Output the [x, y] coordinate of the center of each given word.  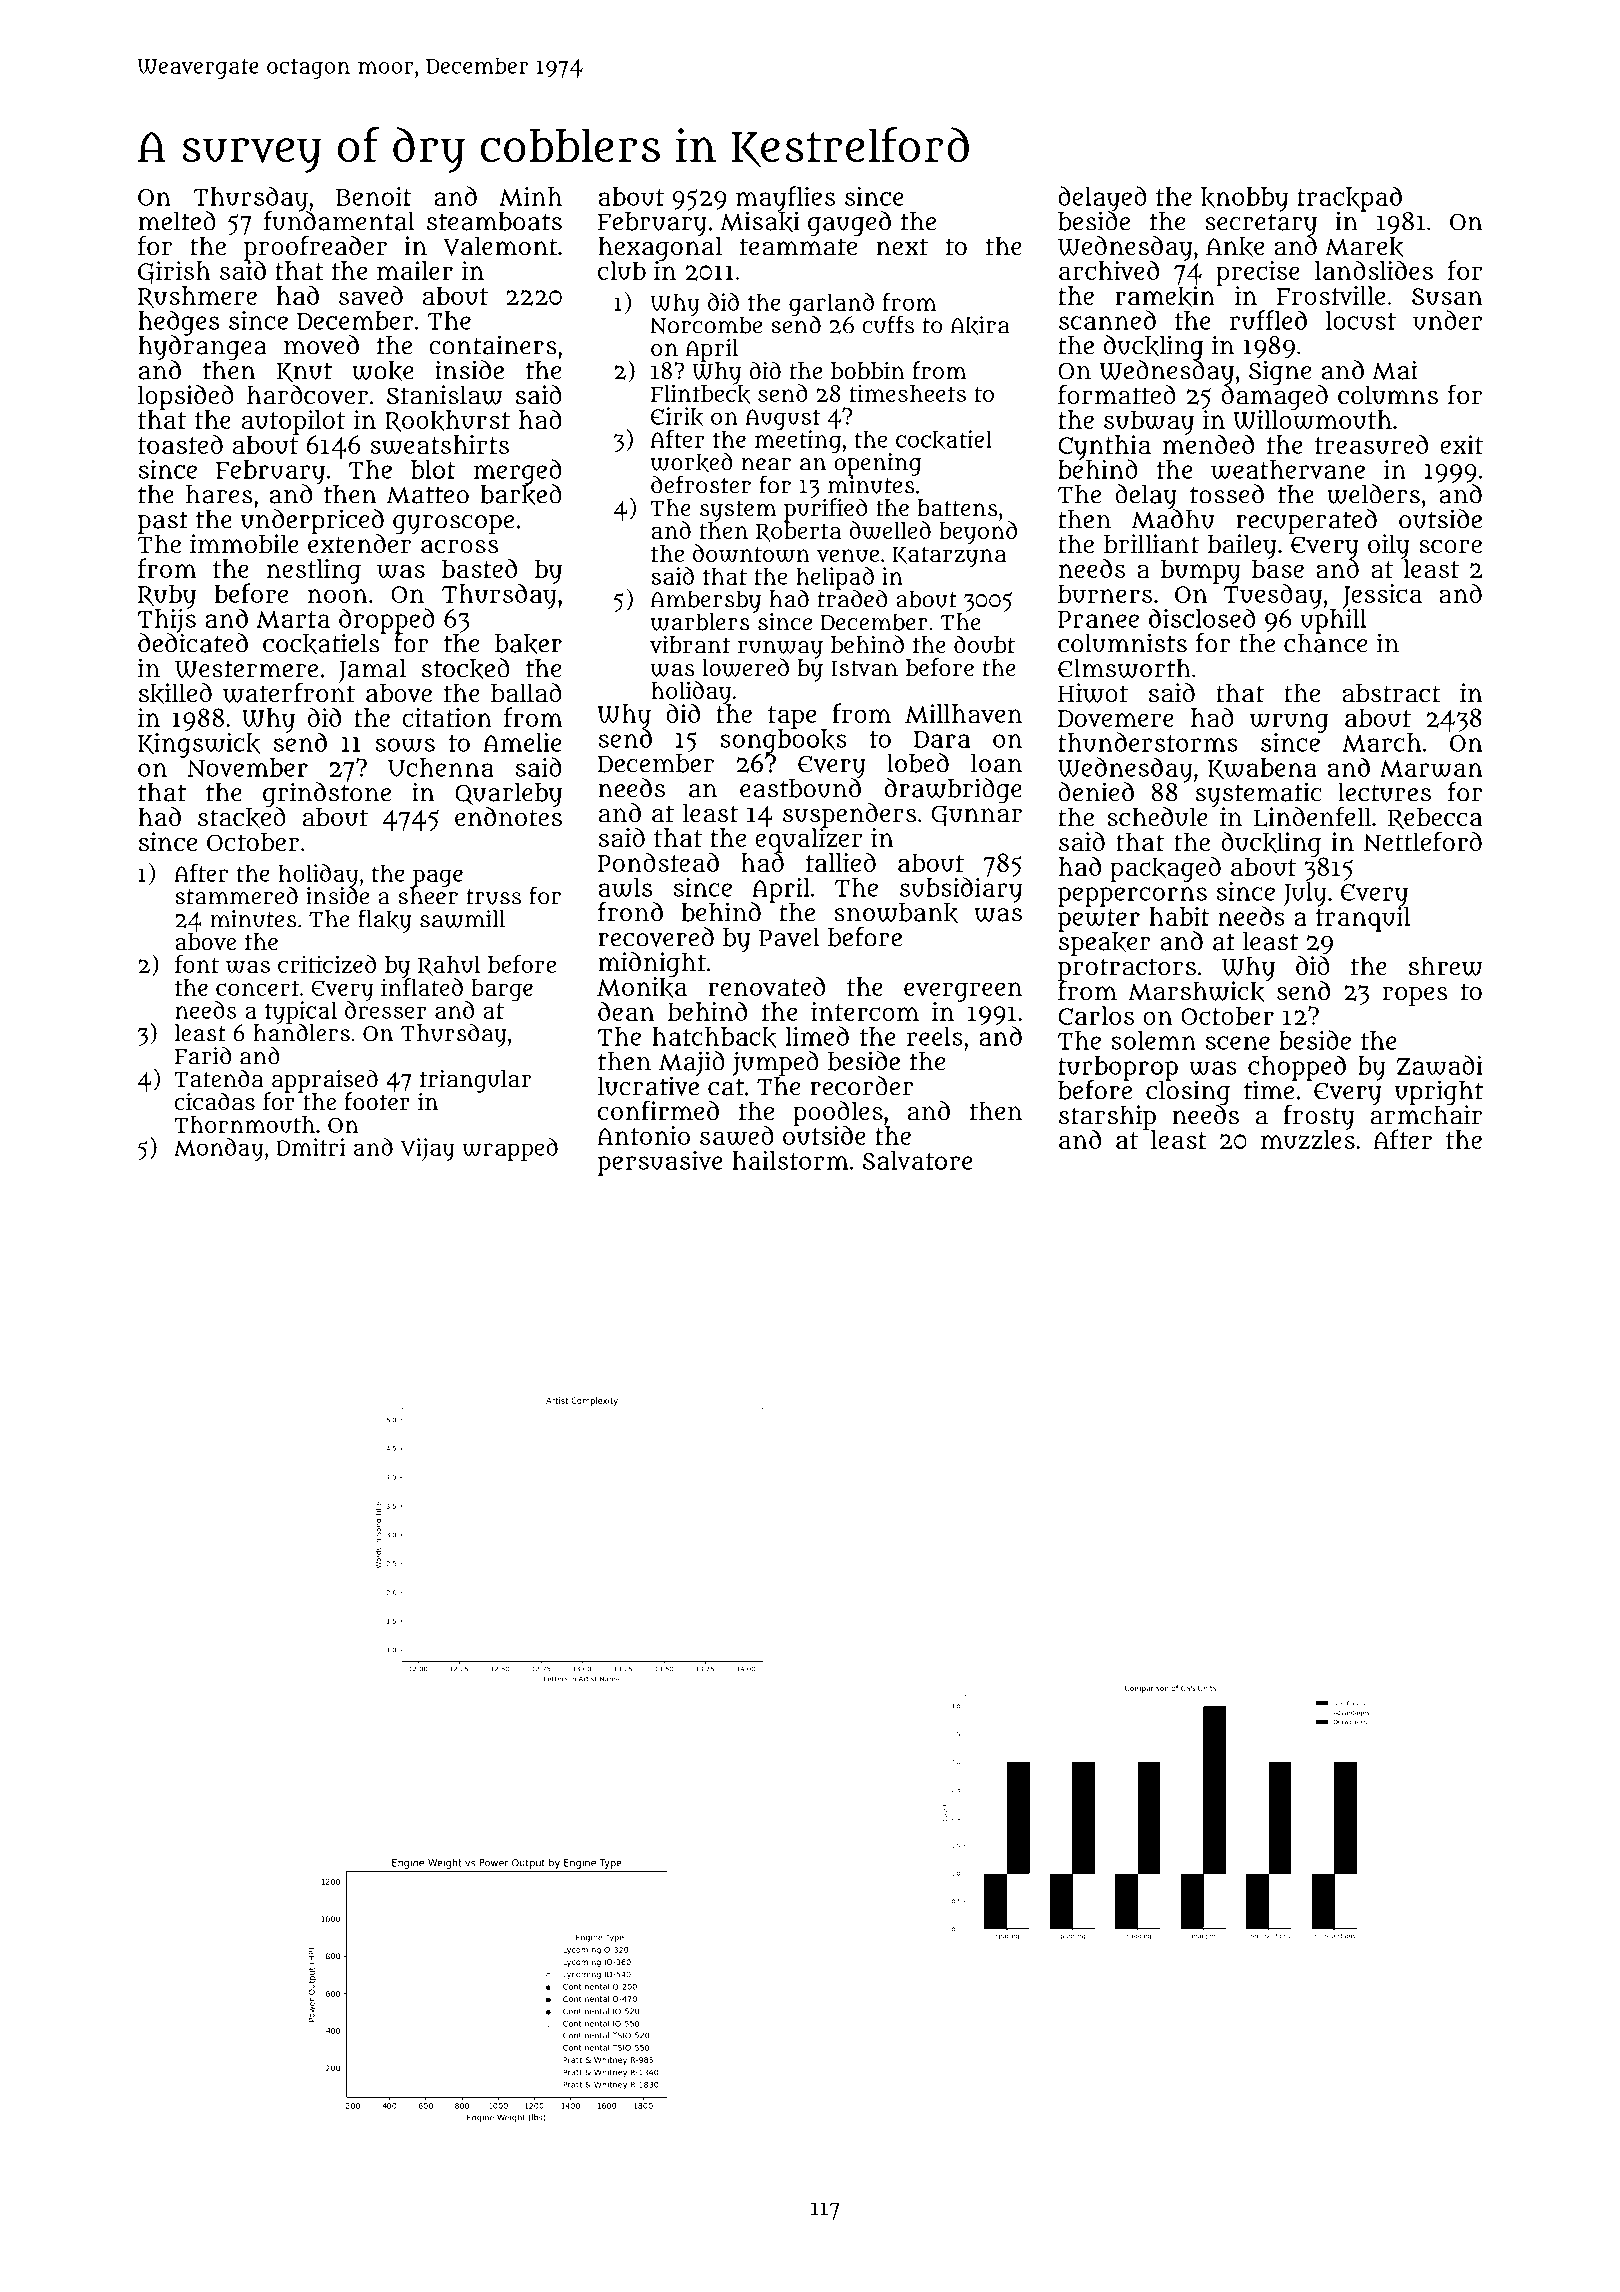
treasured [1371, 444]
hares [219, 494]
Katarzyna [949, 557]
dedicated [193, 643]
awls [625, 887]
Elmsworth [1124, 668]
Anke [1235, 247]
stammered [236, 896]
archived [1109, 270]
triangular [475, 1081]
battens [957, 508]
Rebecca [1435, 819]
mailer [415, 270]
